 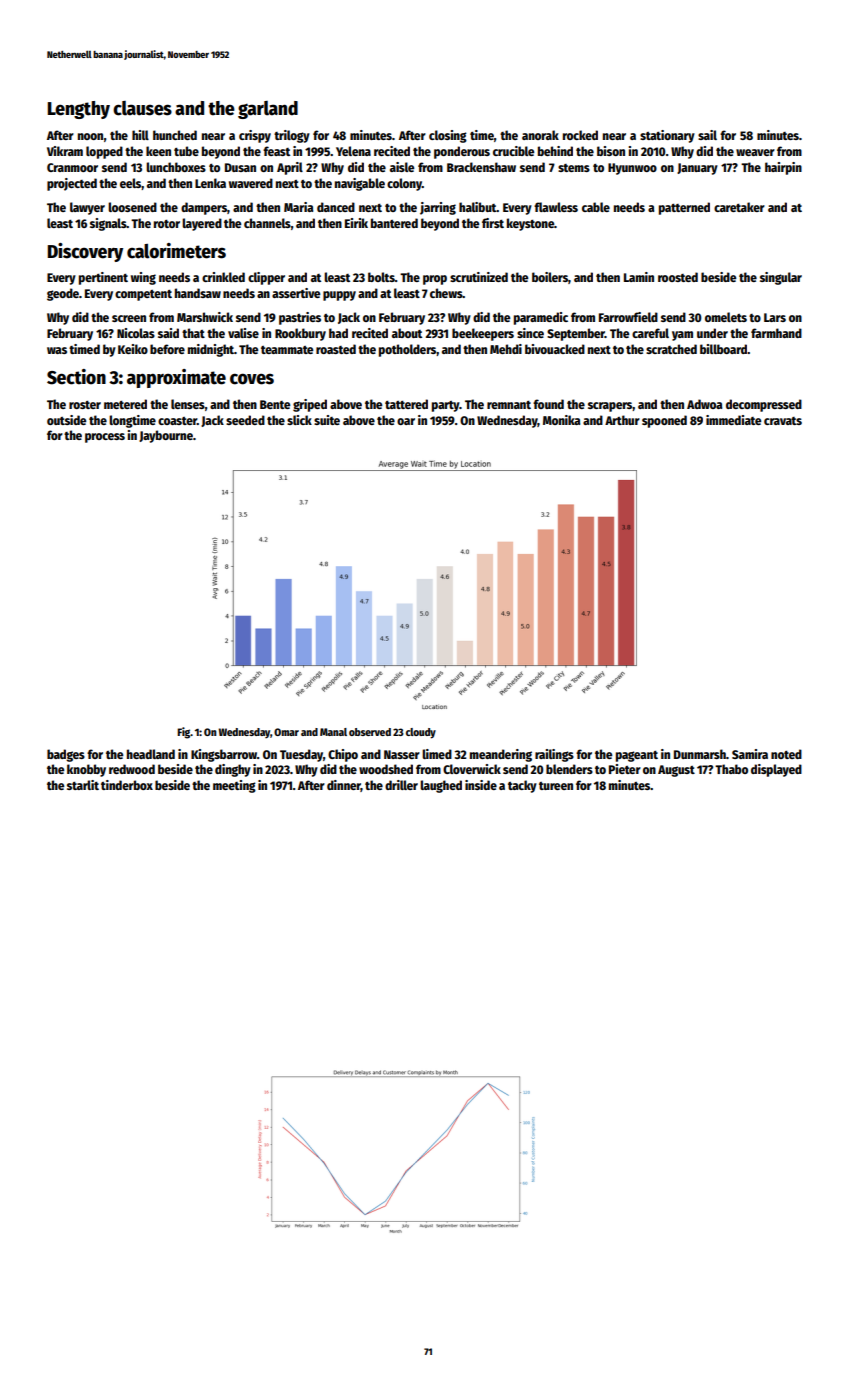 I want to click on badges, so click(x=66, y=755).
